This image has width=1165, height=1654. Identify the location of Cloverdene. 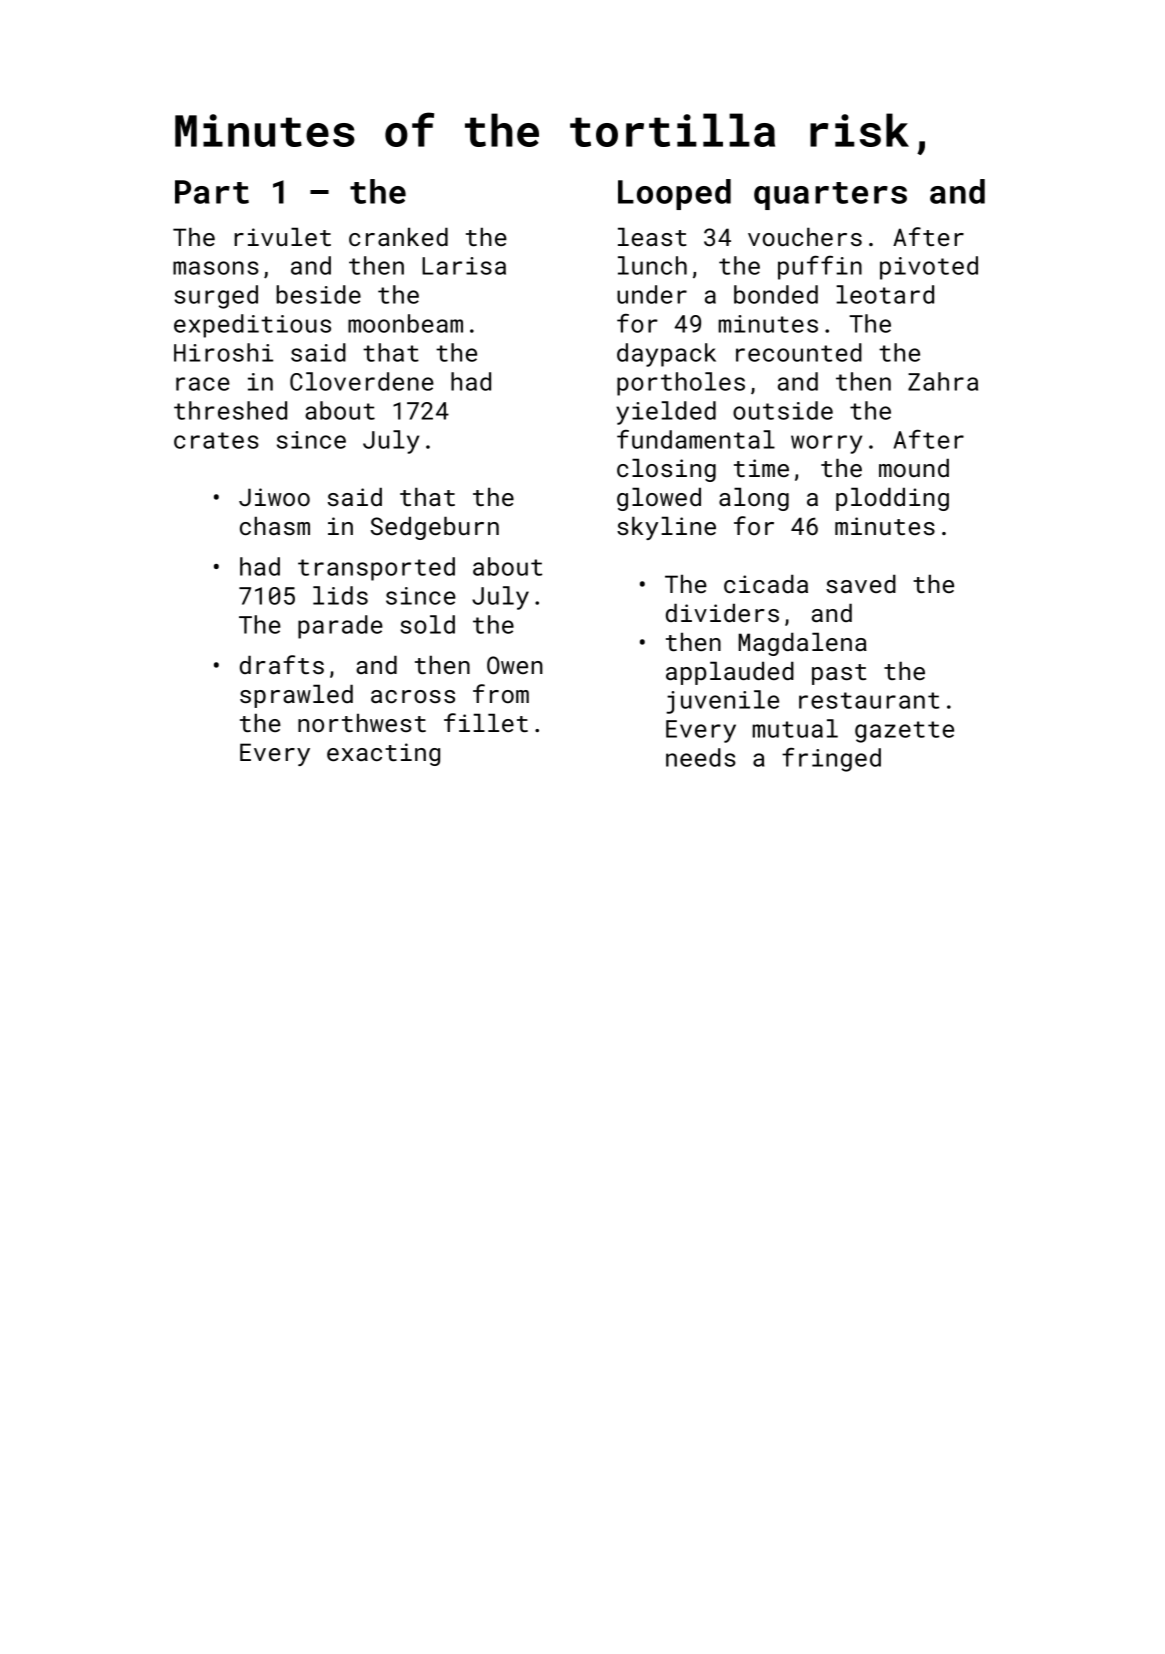
(362, 381).
